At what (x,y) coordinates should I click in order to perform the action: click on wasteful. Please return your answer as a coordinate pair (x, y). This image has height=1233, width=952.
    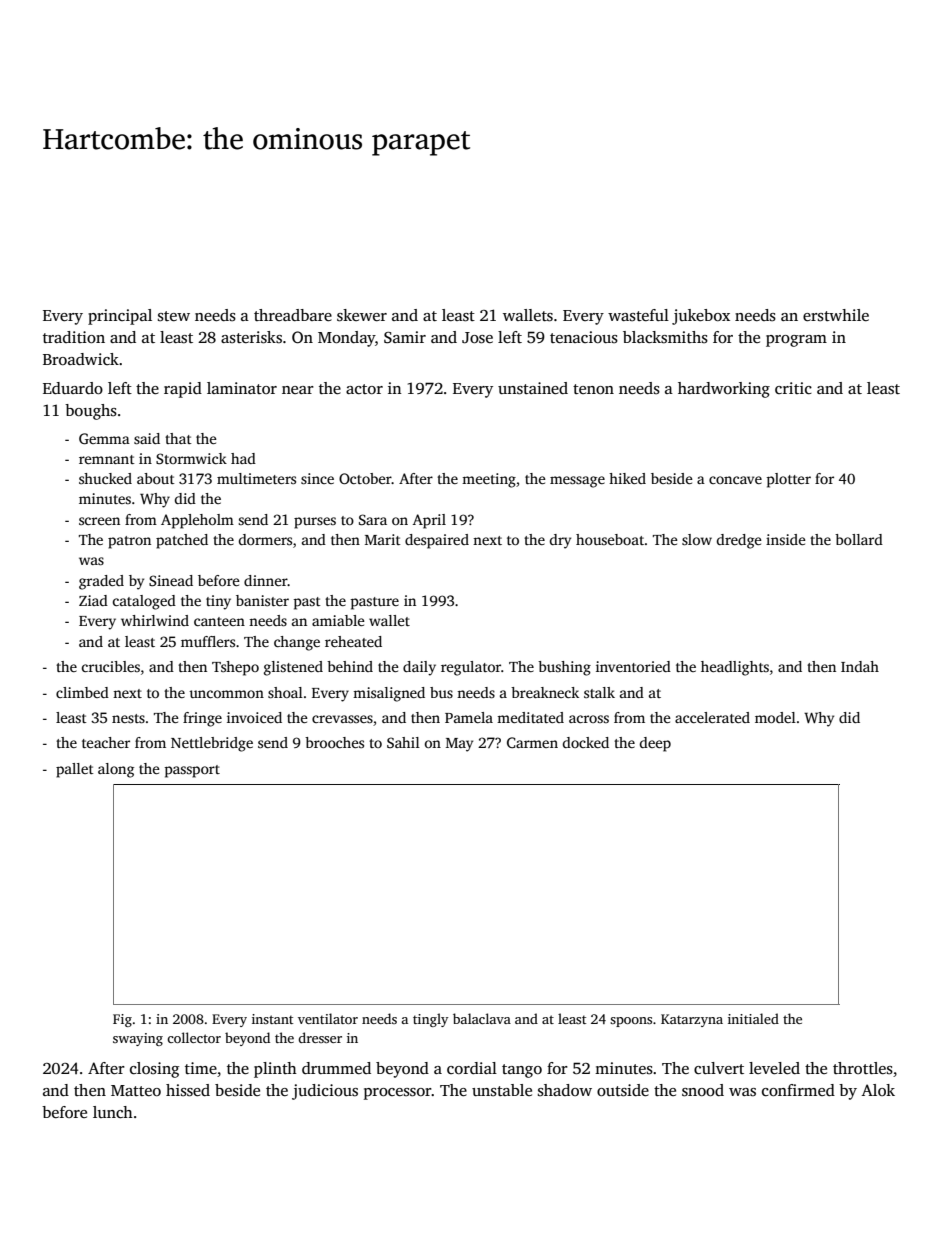
    Looking at the image, I should click on (638, 315).
